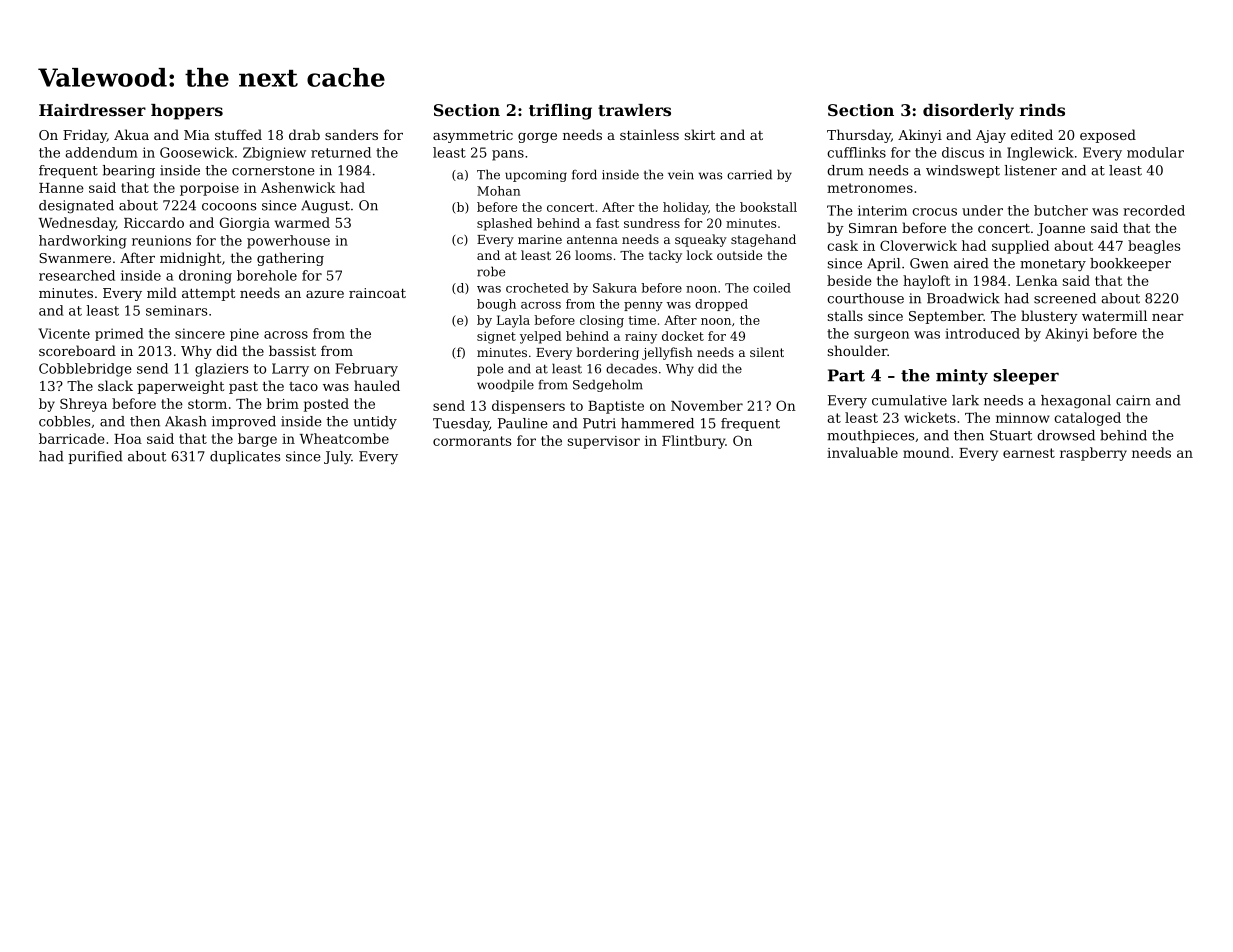 This page has height=952, width=1233. What do you see at coordinates (540, 239) in the page?
I see `marine` at bounding box center [540, 239].
